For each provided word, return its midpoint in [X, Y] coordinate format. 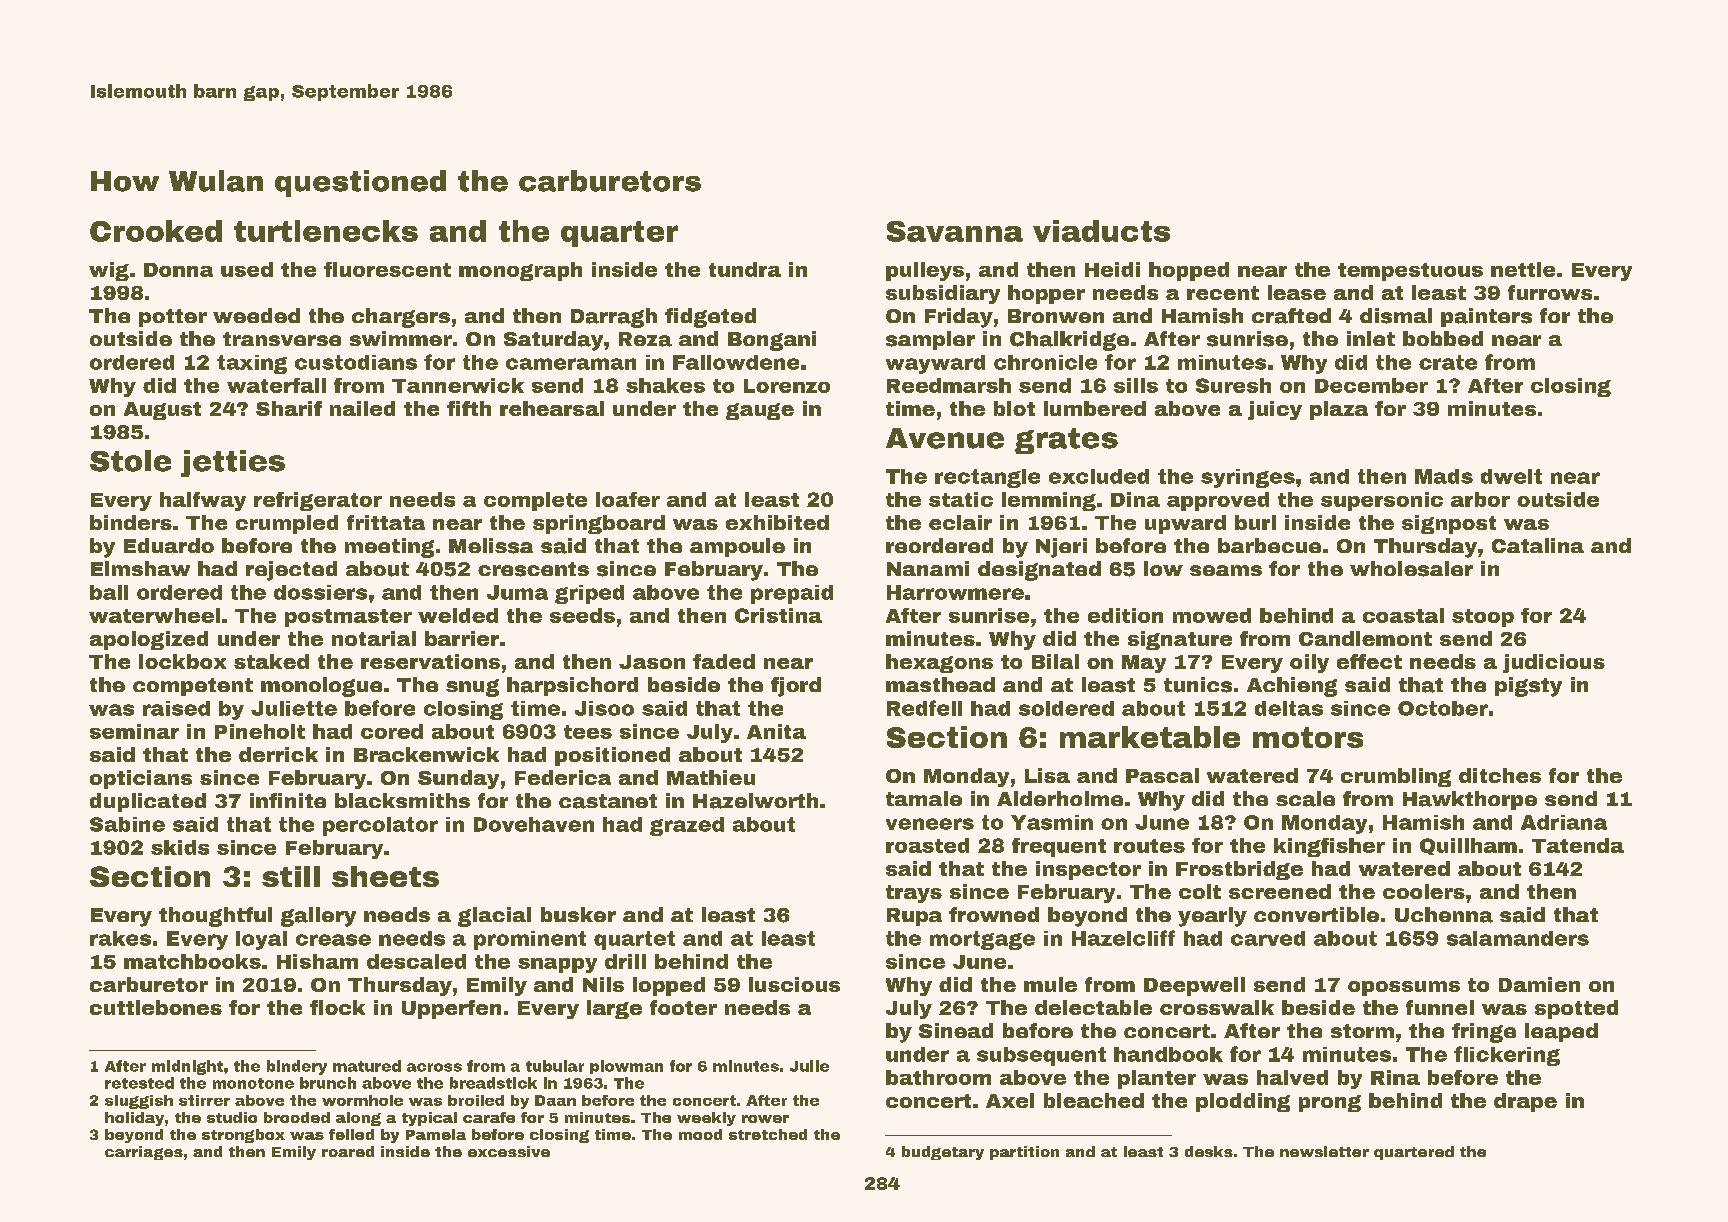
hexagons [939, 663]
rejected [291, 571]
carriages [144, 1153]
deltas [1289, 708]
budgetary [943, 1153]
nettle [1523, 269]
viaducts [1101, 231]
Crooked [156, 231]
